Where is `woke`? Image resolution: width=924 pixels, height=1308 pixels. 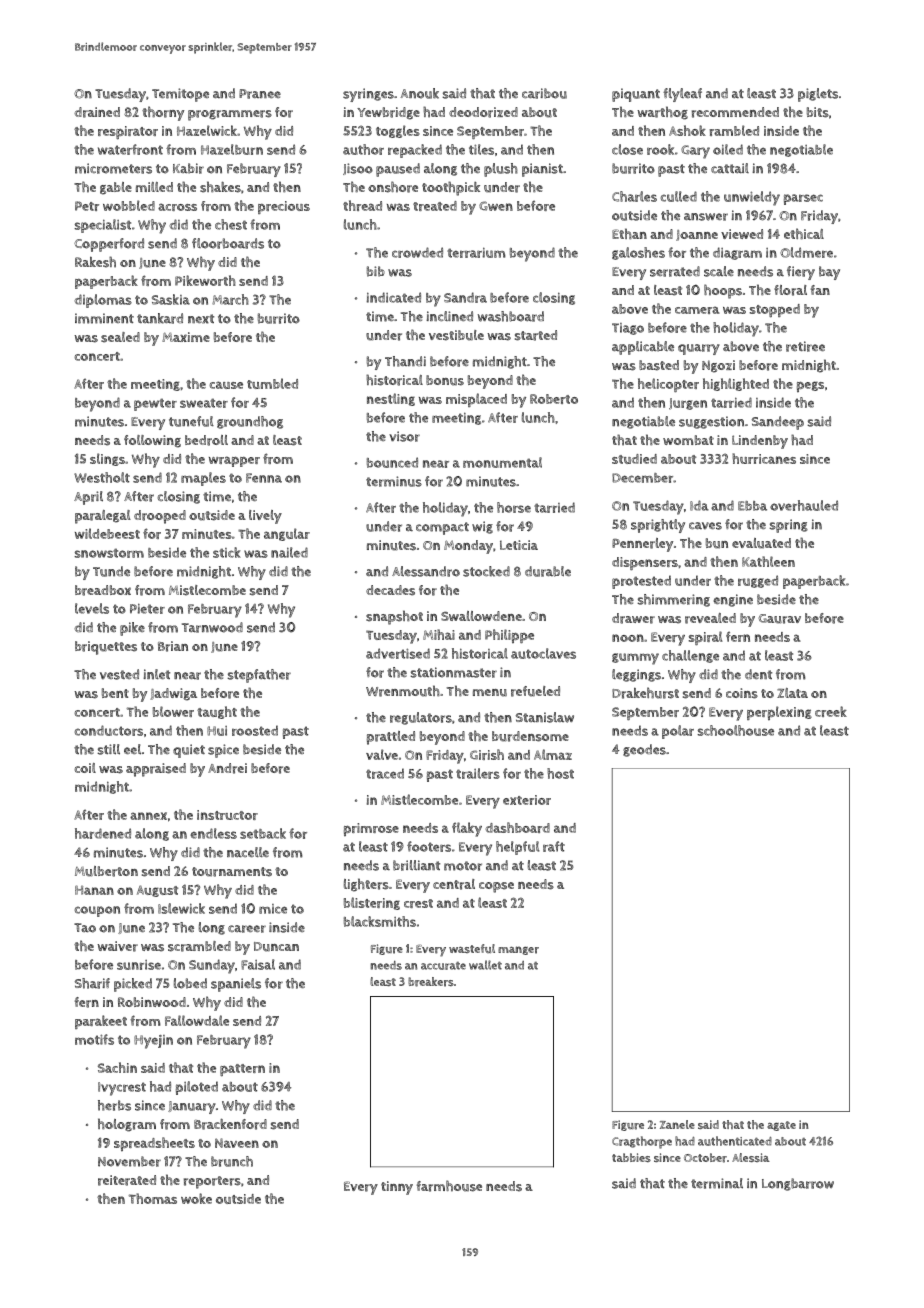 woke is located at coordinates (196, 1198).
